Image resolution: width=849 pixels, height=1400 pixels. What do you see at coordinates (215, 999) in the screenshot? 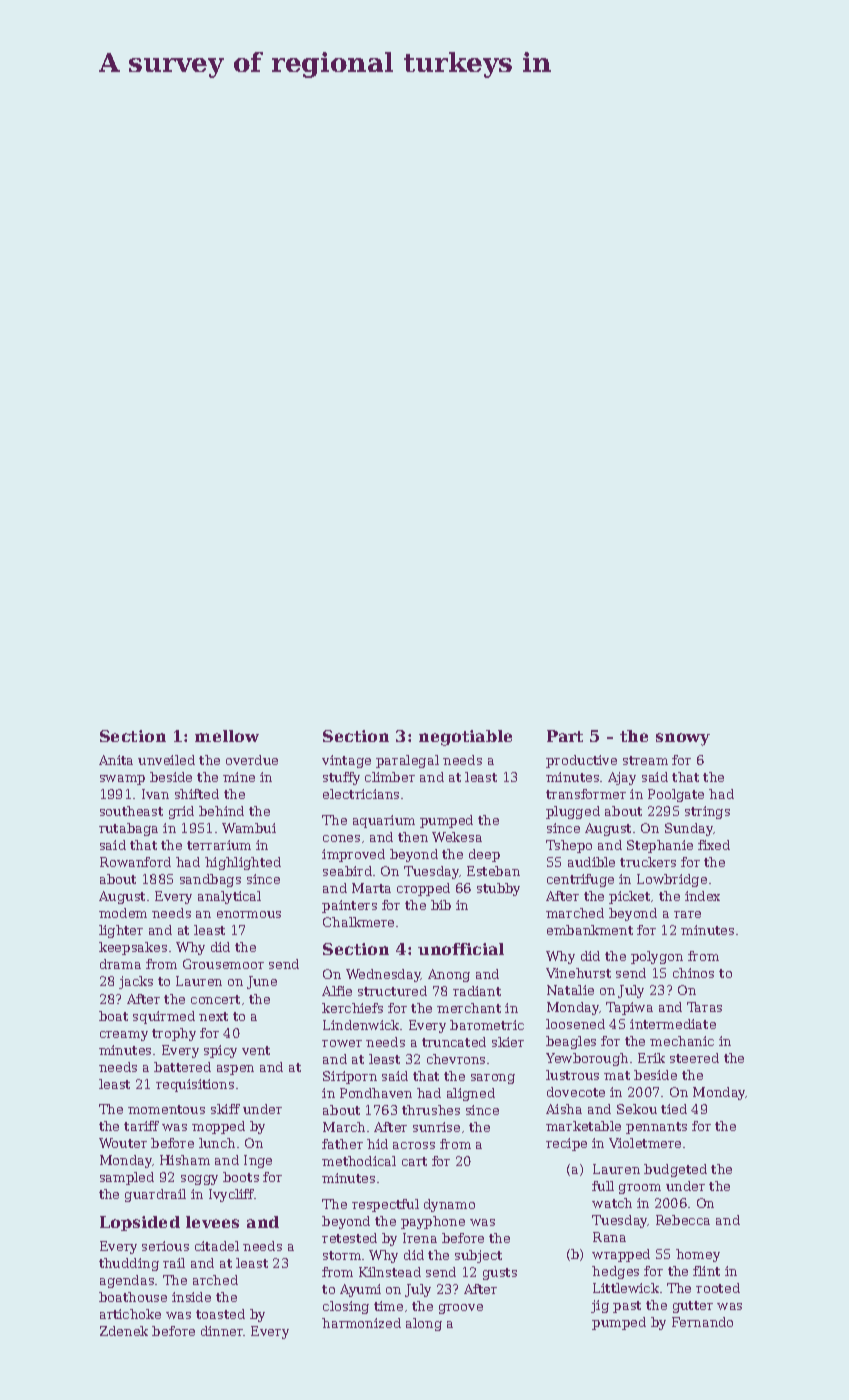
I see `concert` at bounding box center [215, 999].
